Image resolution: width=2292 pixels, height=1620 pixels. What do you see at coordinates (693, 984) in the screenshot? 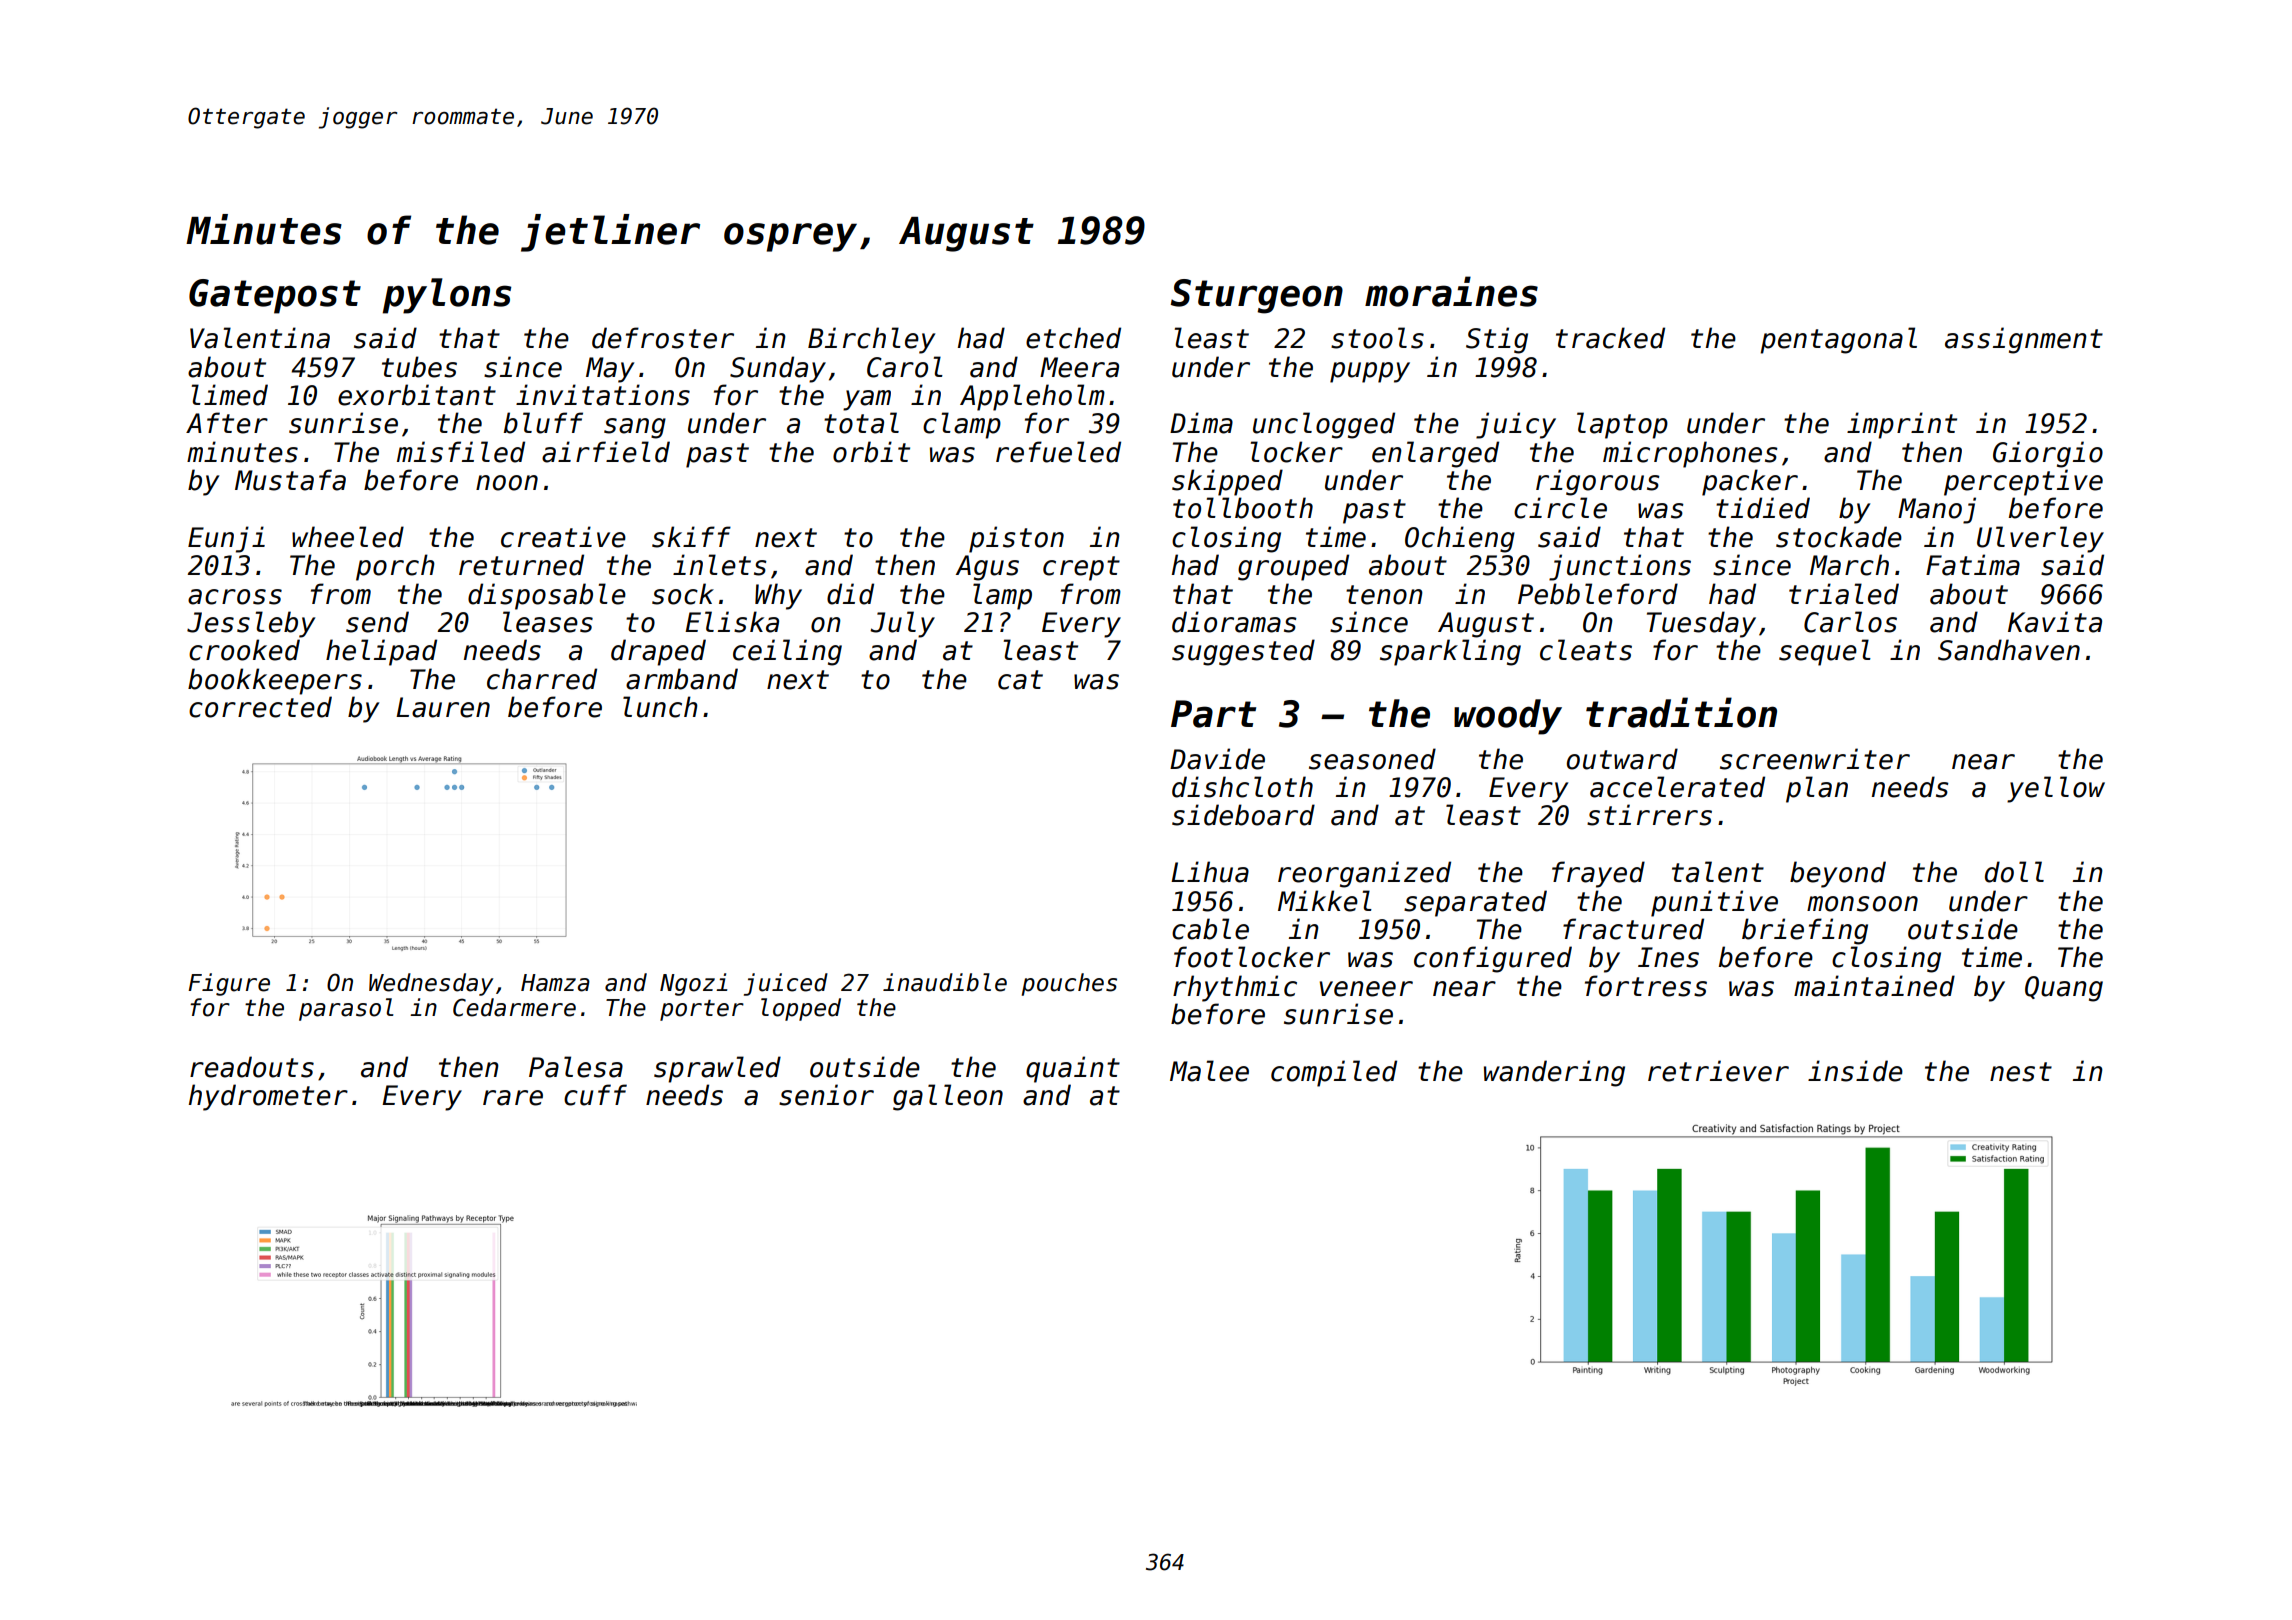
I see `Ngozi` at bounding box center [693, 984].
